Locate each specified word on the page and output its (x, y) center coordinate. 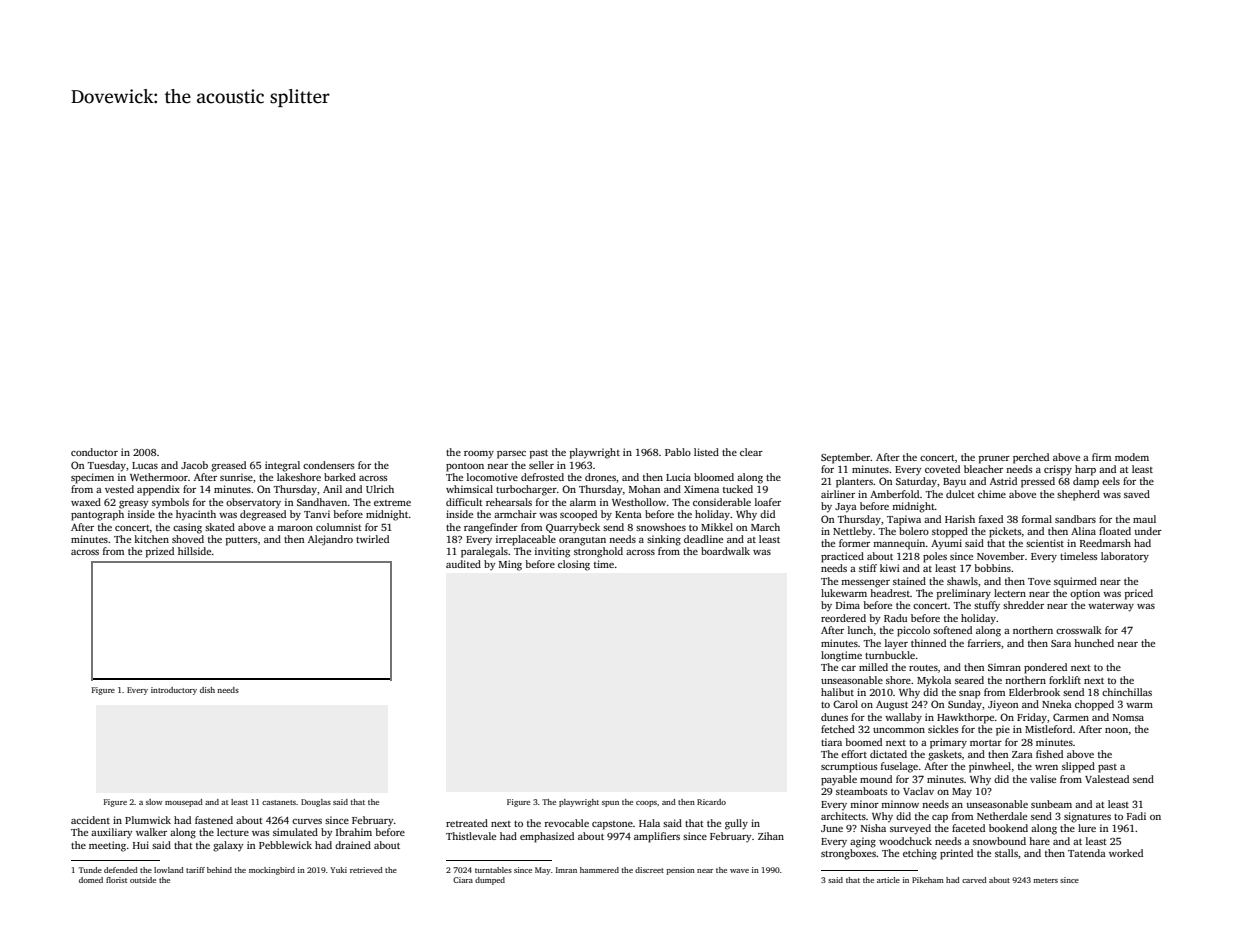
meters (1045, 880)
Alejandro (330, 540)
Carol (845, 704)
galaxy (228, 846)
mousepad (184, 803)
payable (839, 780)
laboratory (1125, 557)
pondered (1045, 668)
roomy (479, 455)
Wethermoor (159, 477)
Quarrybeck (573, 528)
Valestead (1107, 779)
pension (680, 871)
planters (854, 482)
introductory (174, 691)
